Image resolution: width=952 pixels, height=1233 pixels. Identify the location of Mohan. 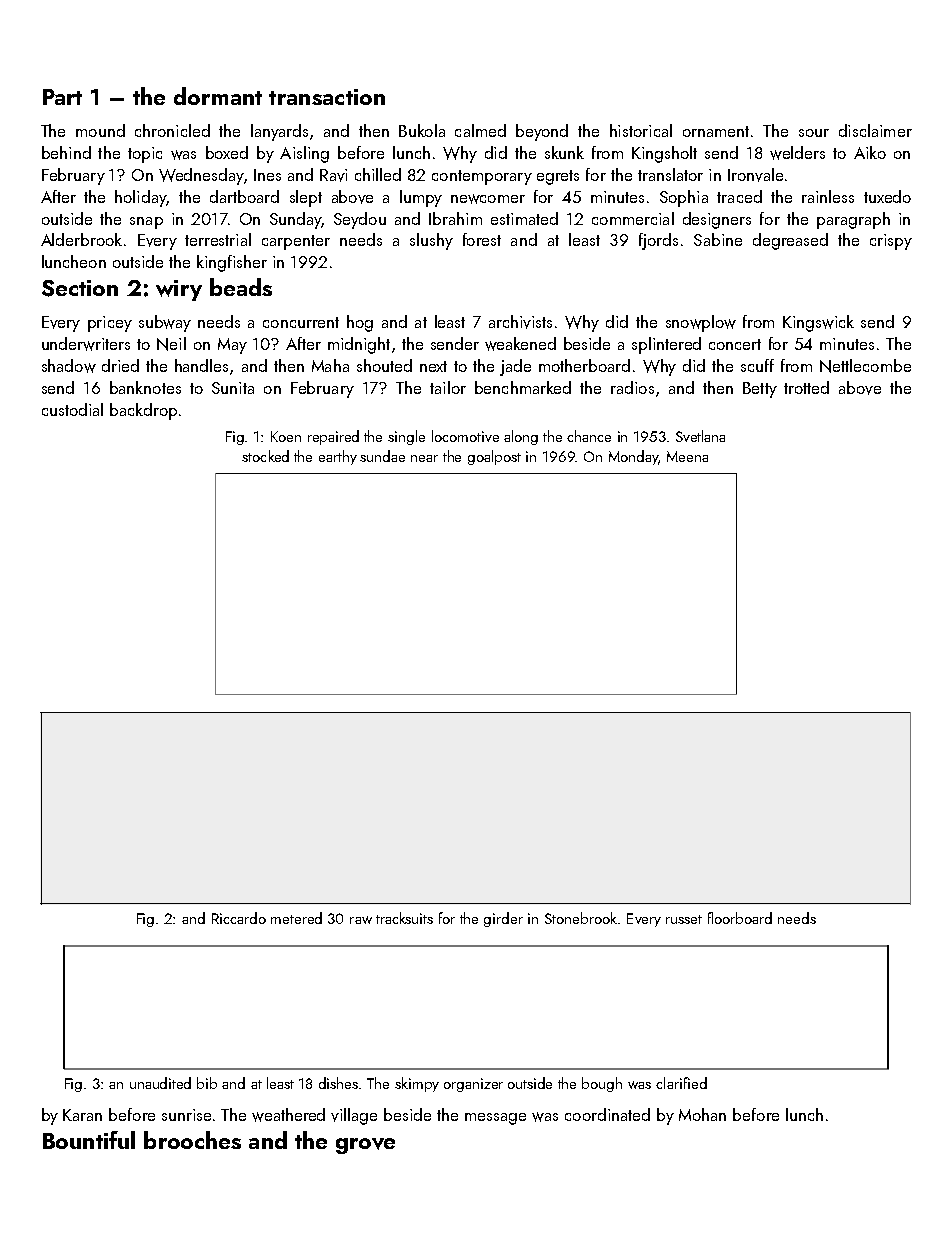
(702, 1114).
